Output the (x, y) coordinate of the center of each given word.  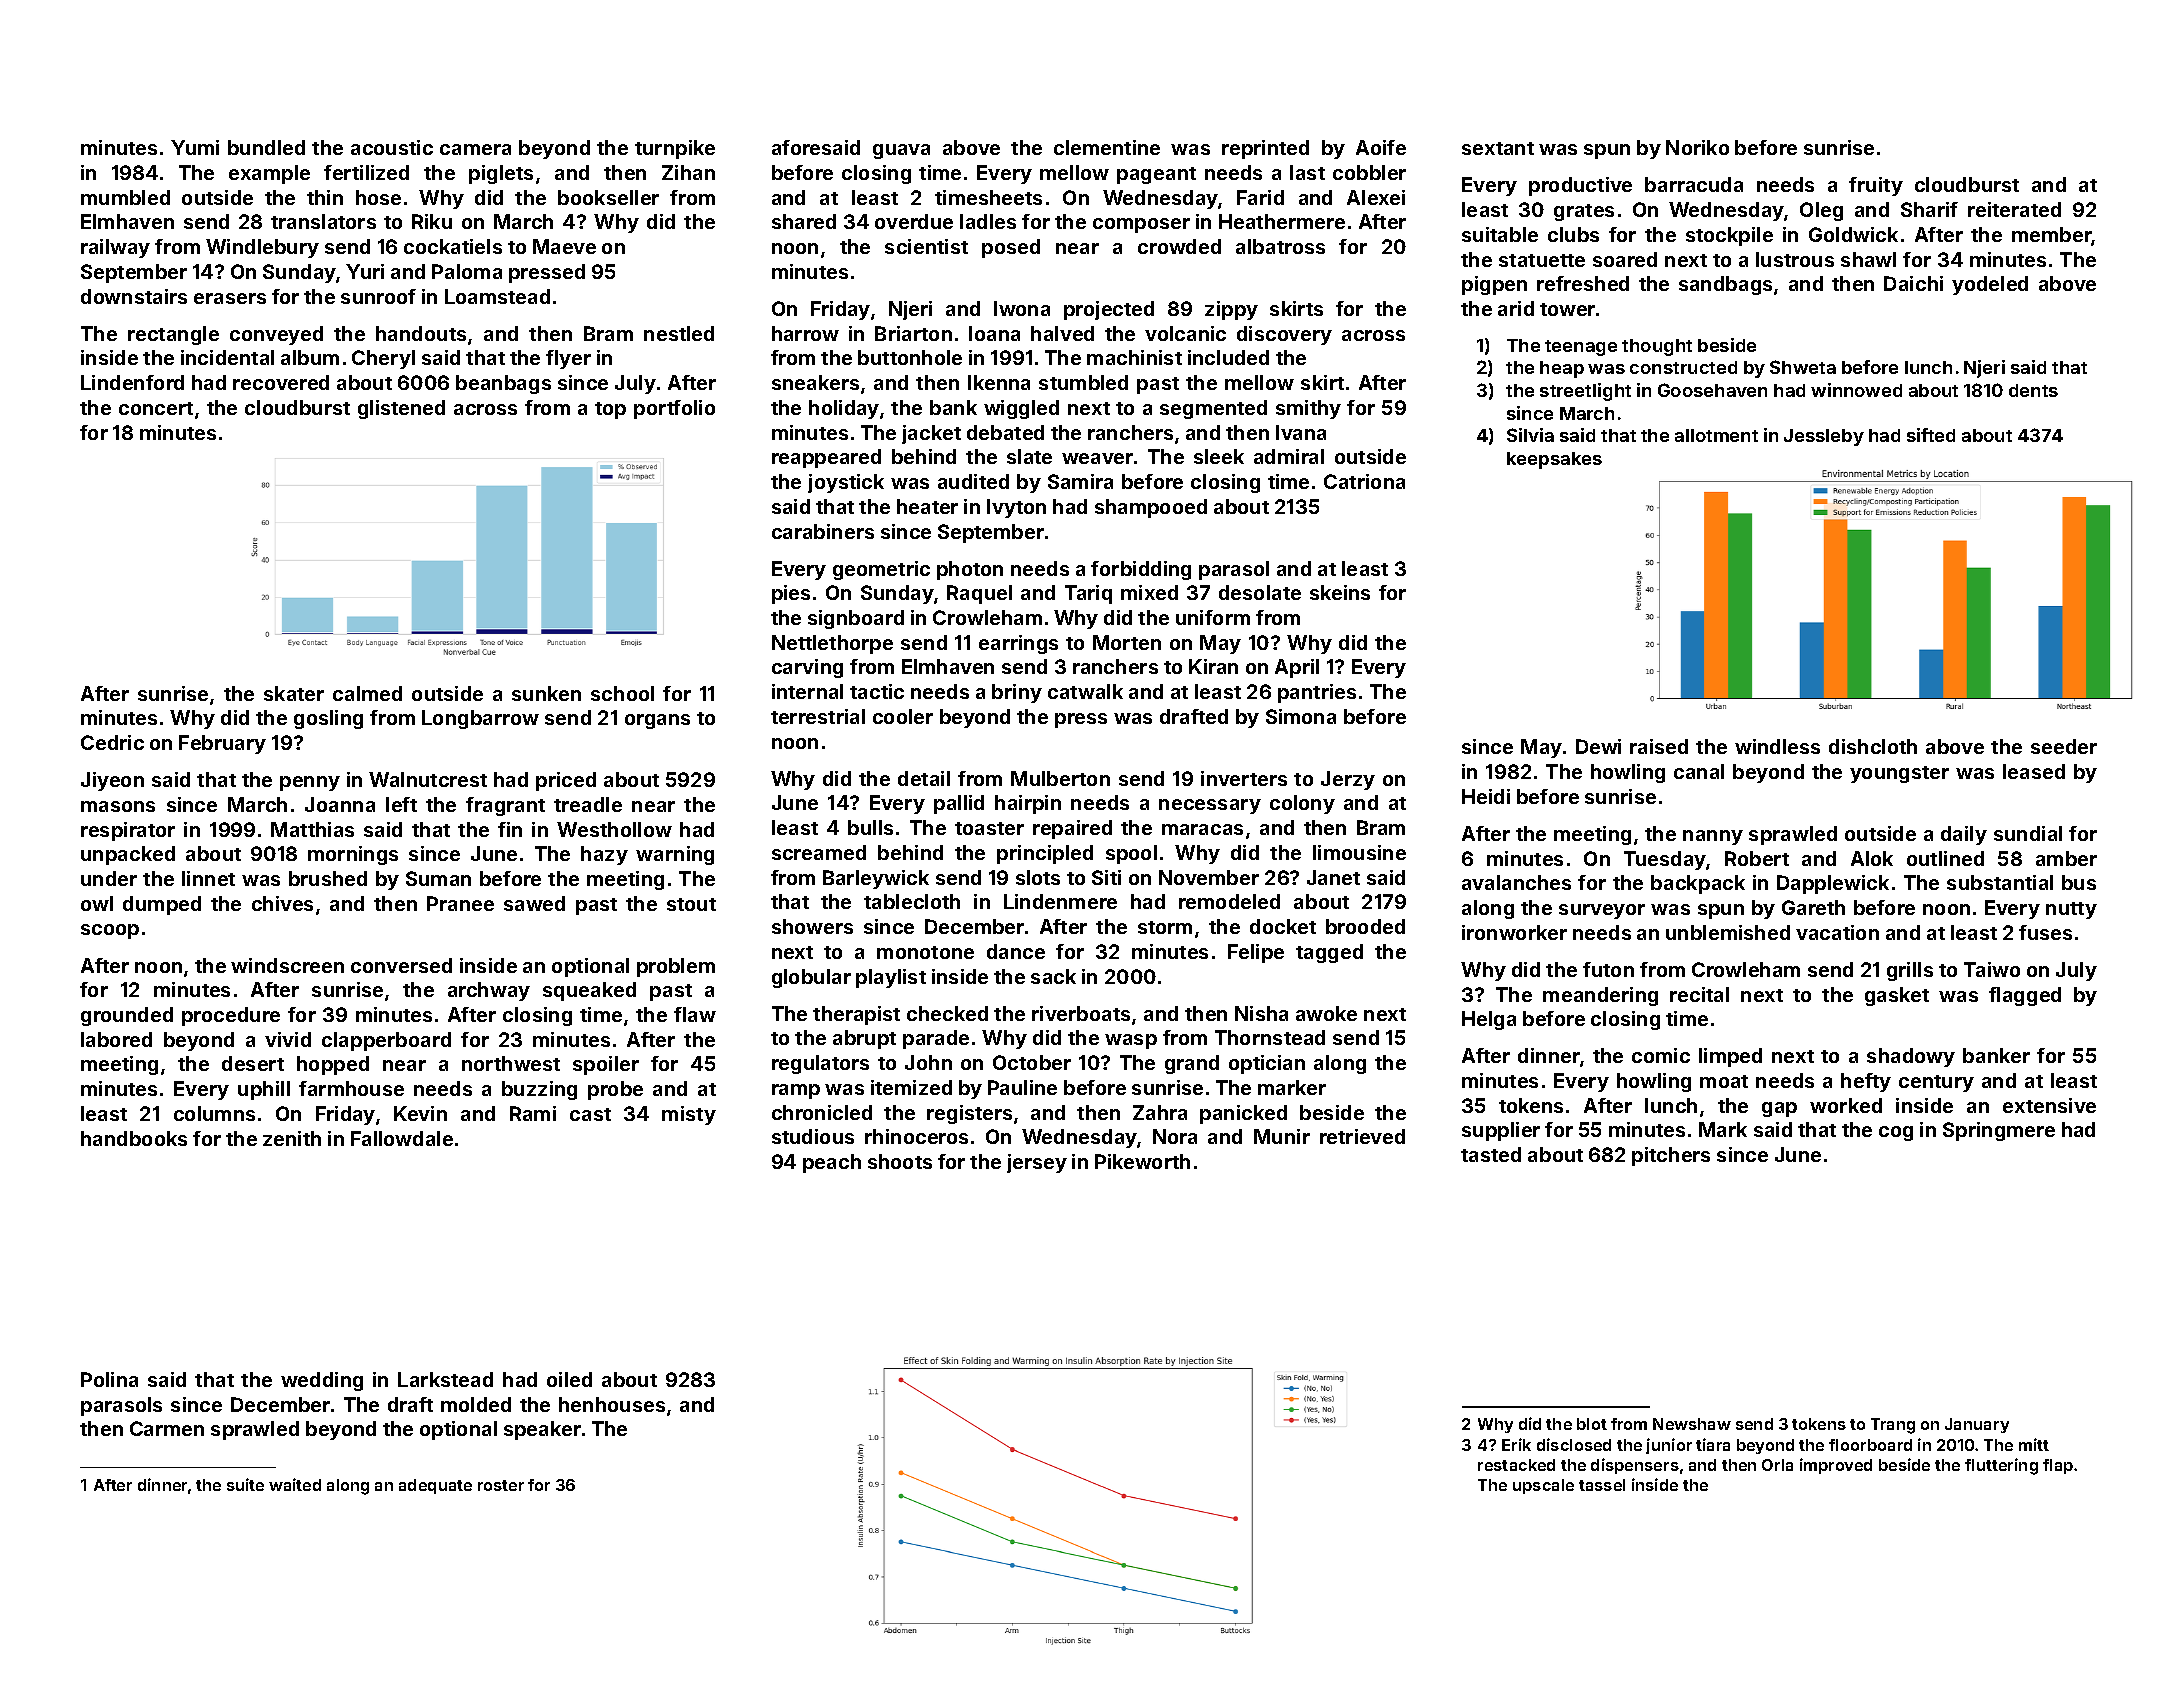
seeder (2064, 746)
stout (691, 904)
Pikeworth (1142, 1161)
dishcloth (1873, 746)
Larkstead (445, 1379)
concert (156, 408)
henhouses (612, 1404)
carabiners (823, 531)
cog (1896, 1133)
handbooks (134, 1138)
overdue (914, 221)
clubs (1573, 234)
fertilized (366, 172)
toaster (989, 828)
